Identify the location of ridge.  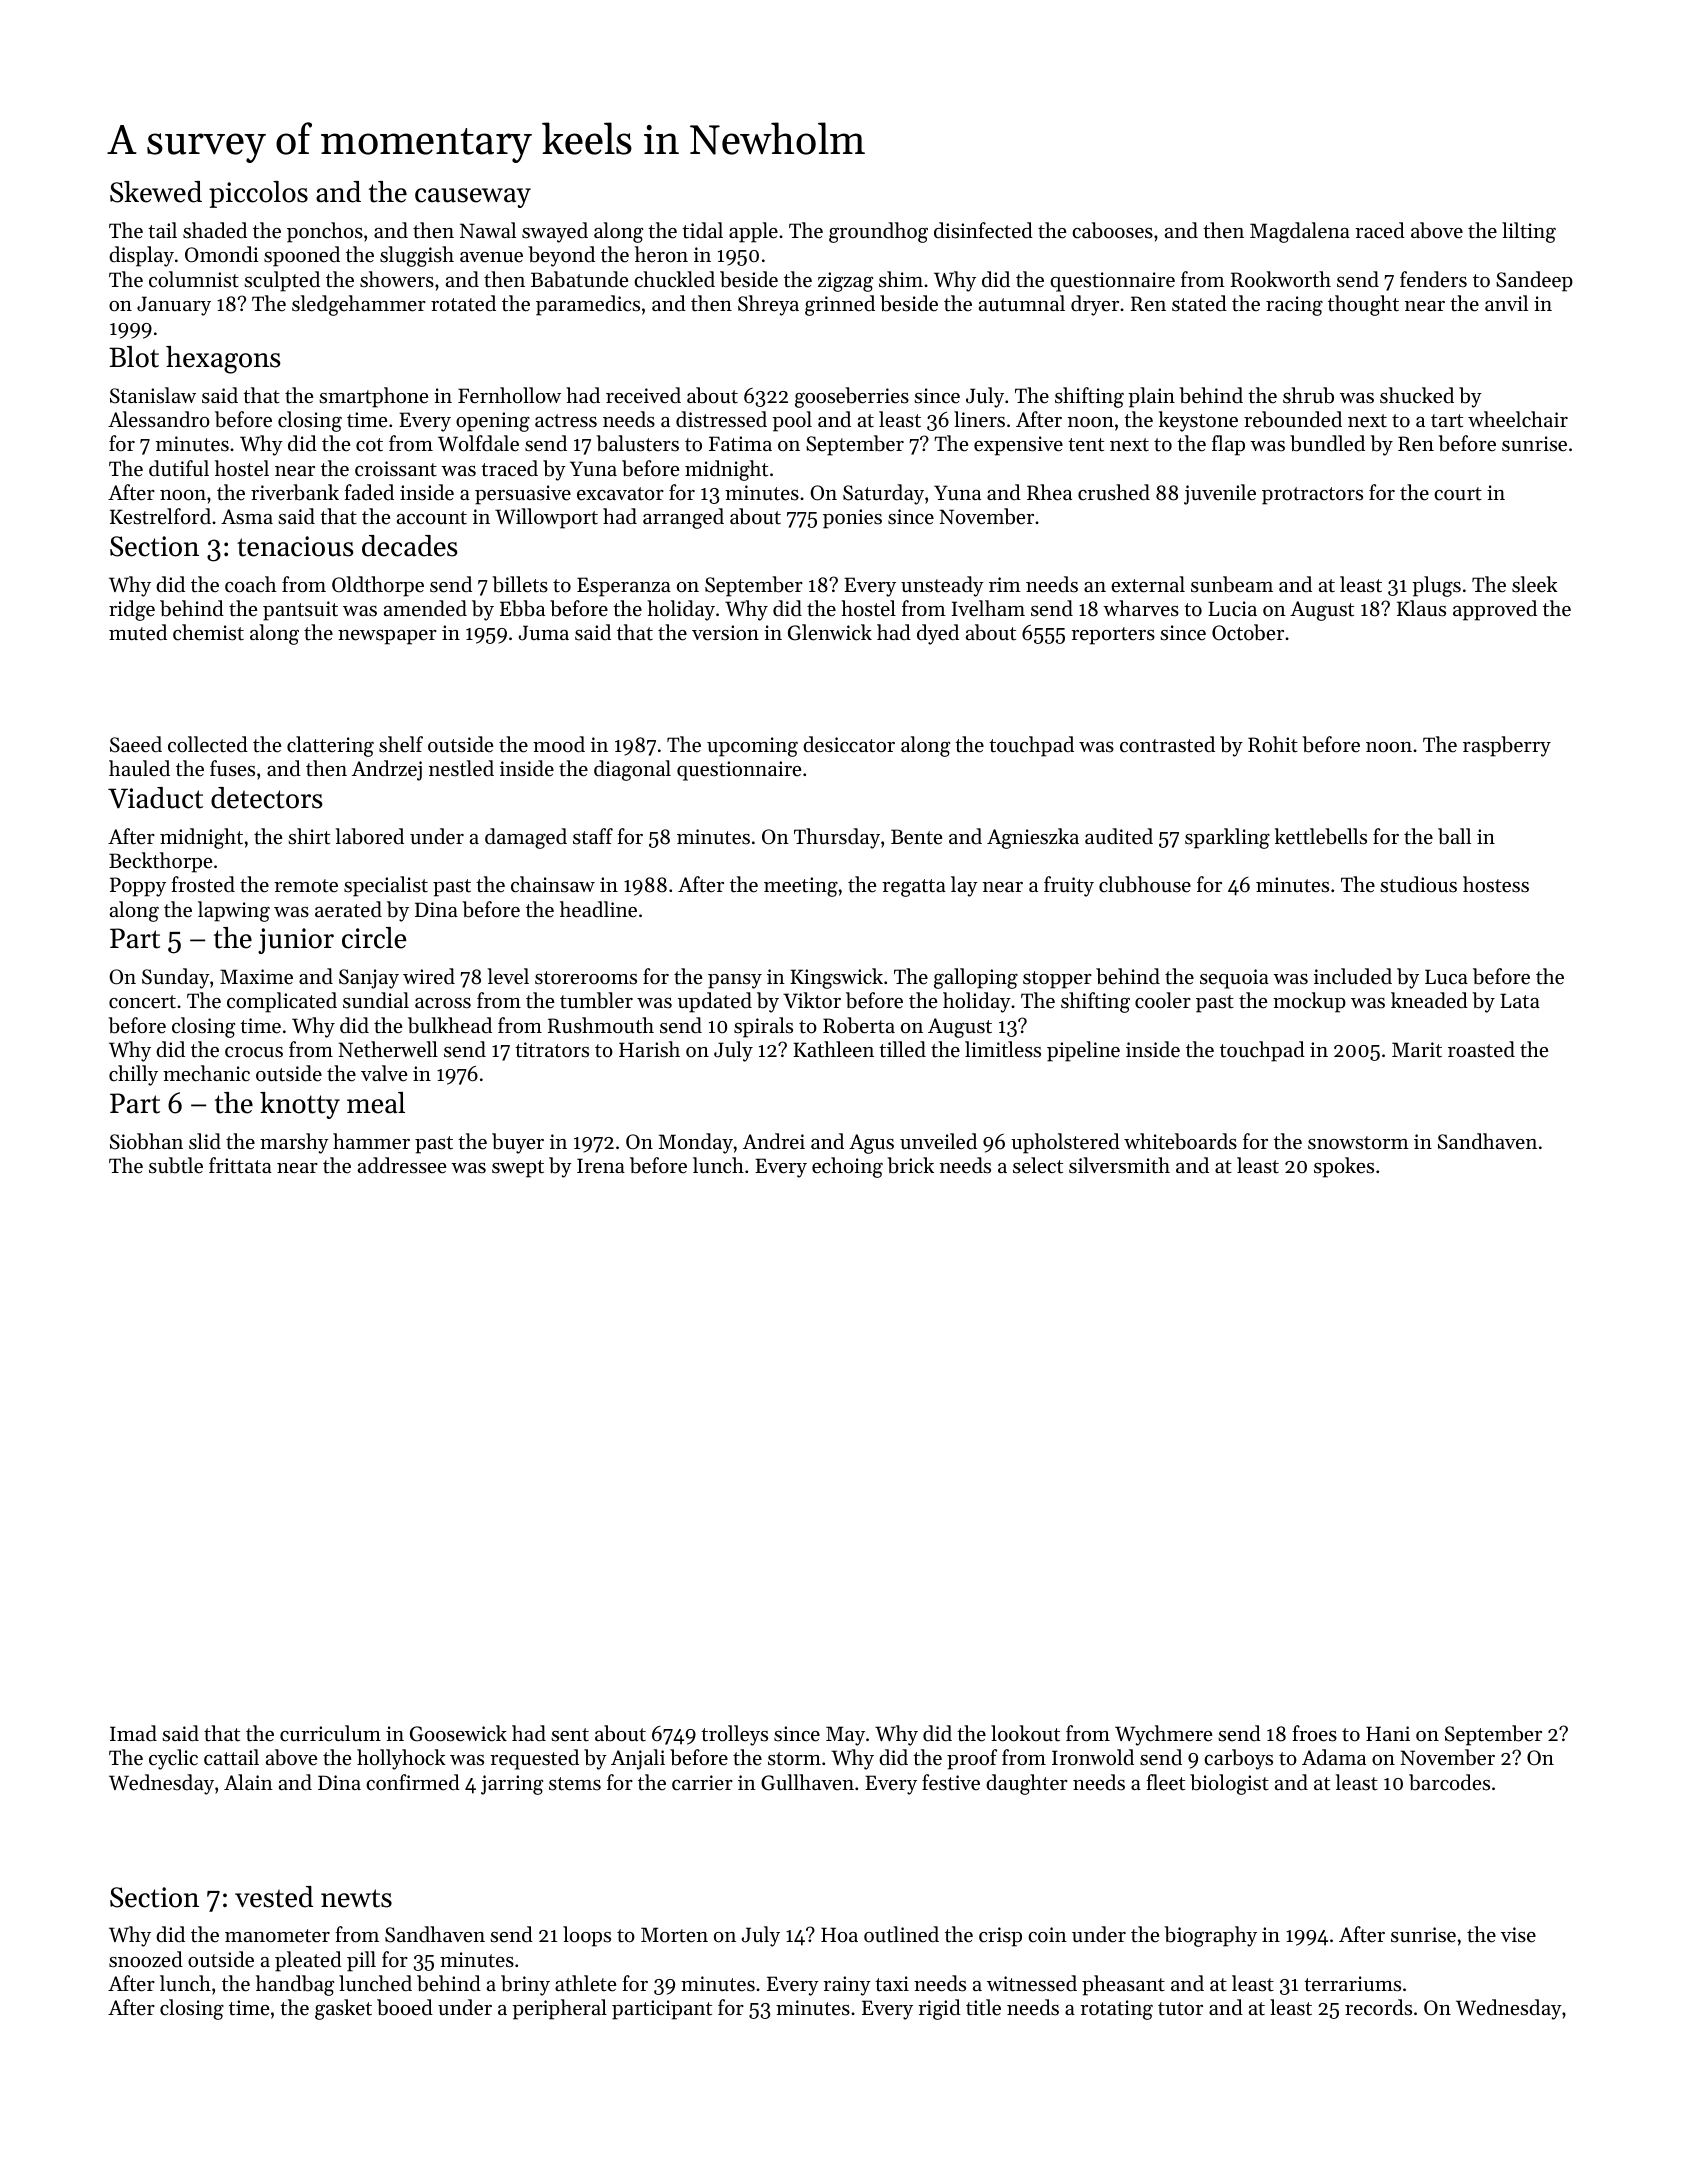
(132, 610).
